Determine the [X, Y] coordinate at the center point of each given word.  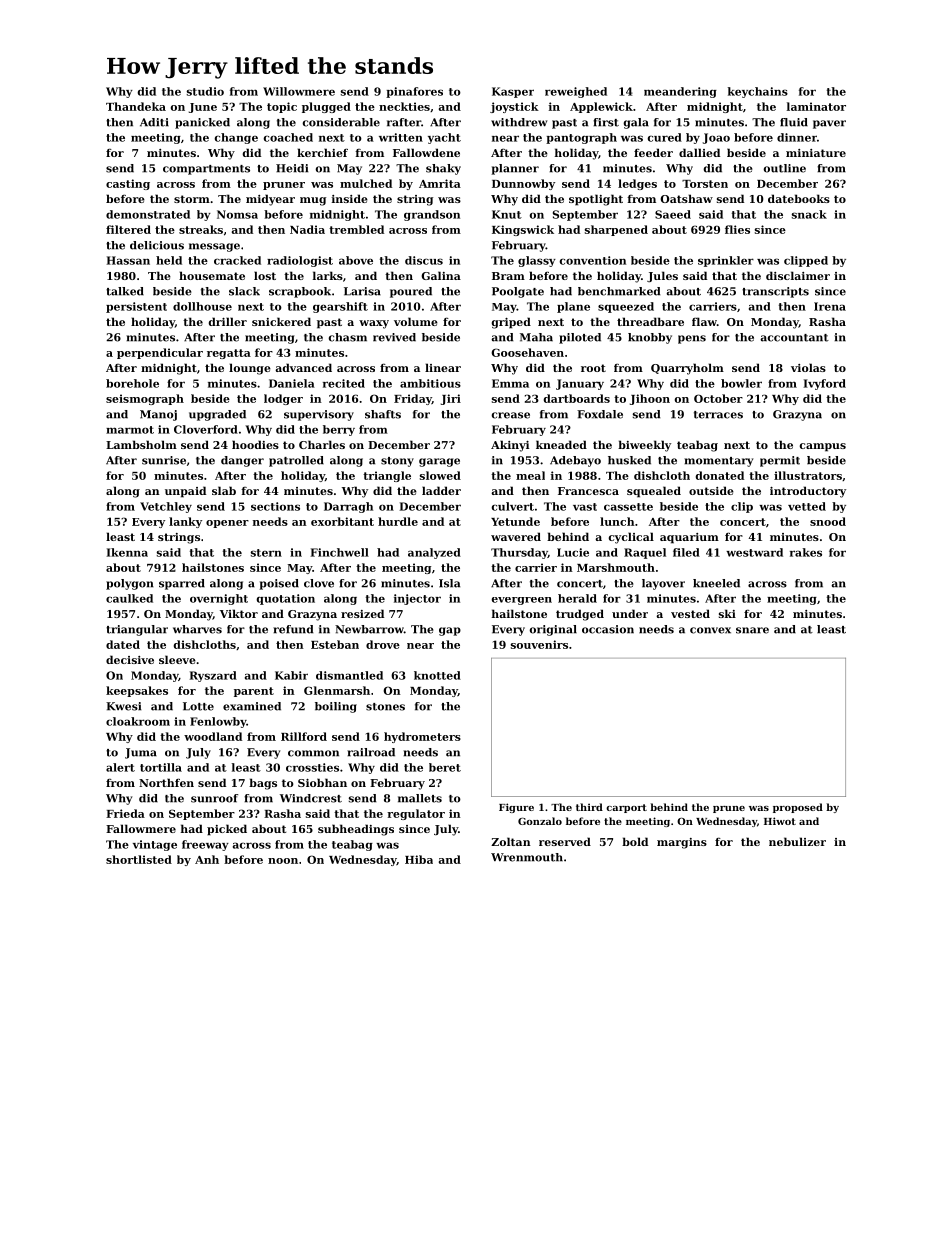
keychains [758, 92]
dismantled [349, 675]
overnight [219, 599]
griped [511, 323]
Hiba [419, 859]
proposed [798, 808]
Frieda [125, 813]
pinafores [414, 92]
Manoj [158, 415]
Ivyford [825, 384]
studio [205, 91]
